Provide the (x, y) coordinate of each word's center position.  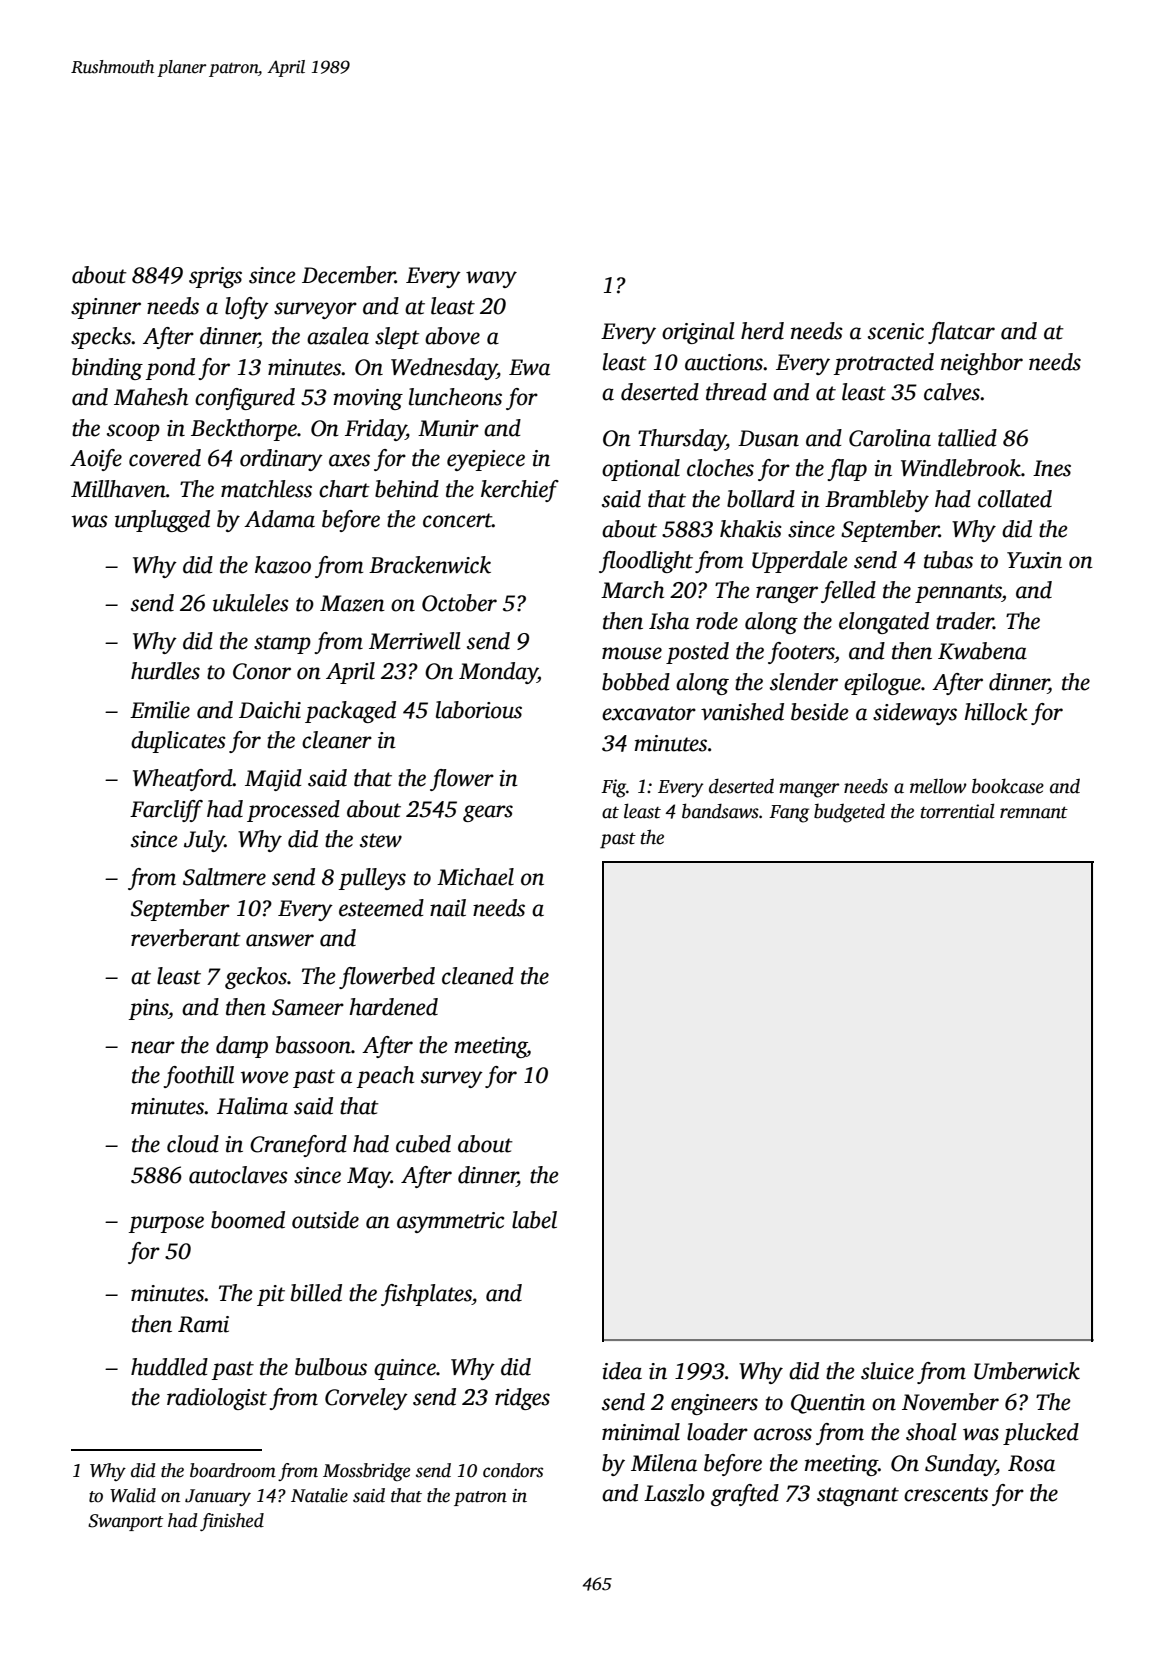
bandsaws (720, 811)
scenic (896, 331)
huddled (169, 1367)
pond (170, 369)
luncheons (455, 397)
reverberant (186, 938)
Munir (448, 428)
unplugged (162, 521)
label (534, 1220)
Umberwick (1027, 1371)
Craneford (298, 1146)
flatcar (961, 333)
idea (622, 1371)
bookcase (1008, 786)
